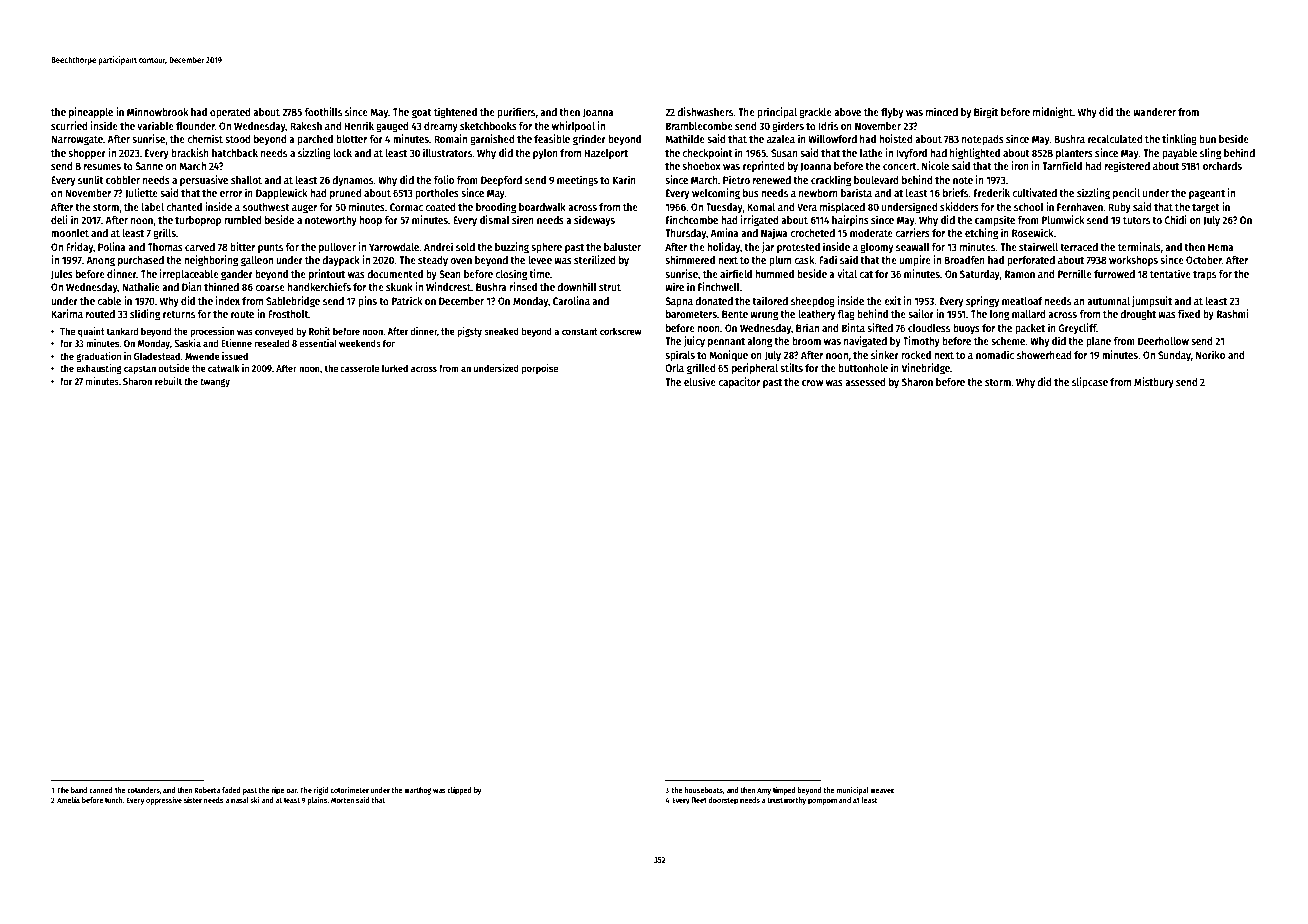 The image size is (1308, 924). I want to click on capacitor, so click(739, 383).
